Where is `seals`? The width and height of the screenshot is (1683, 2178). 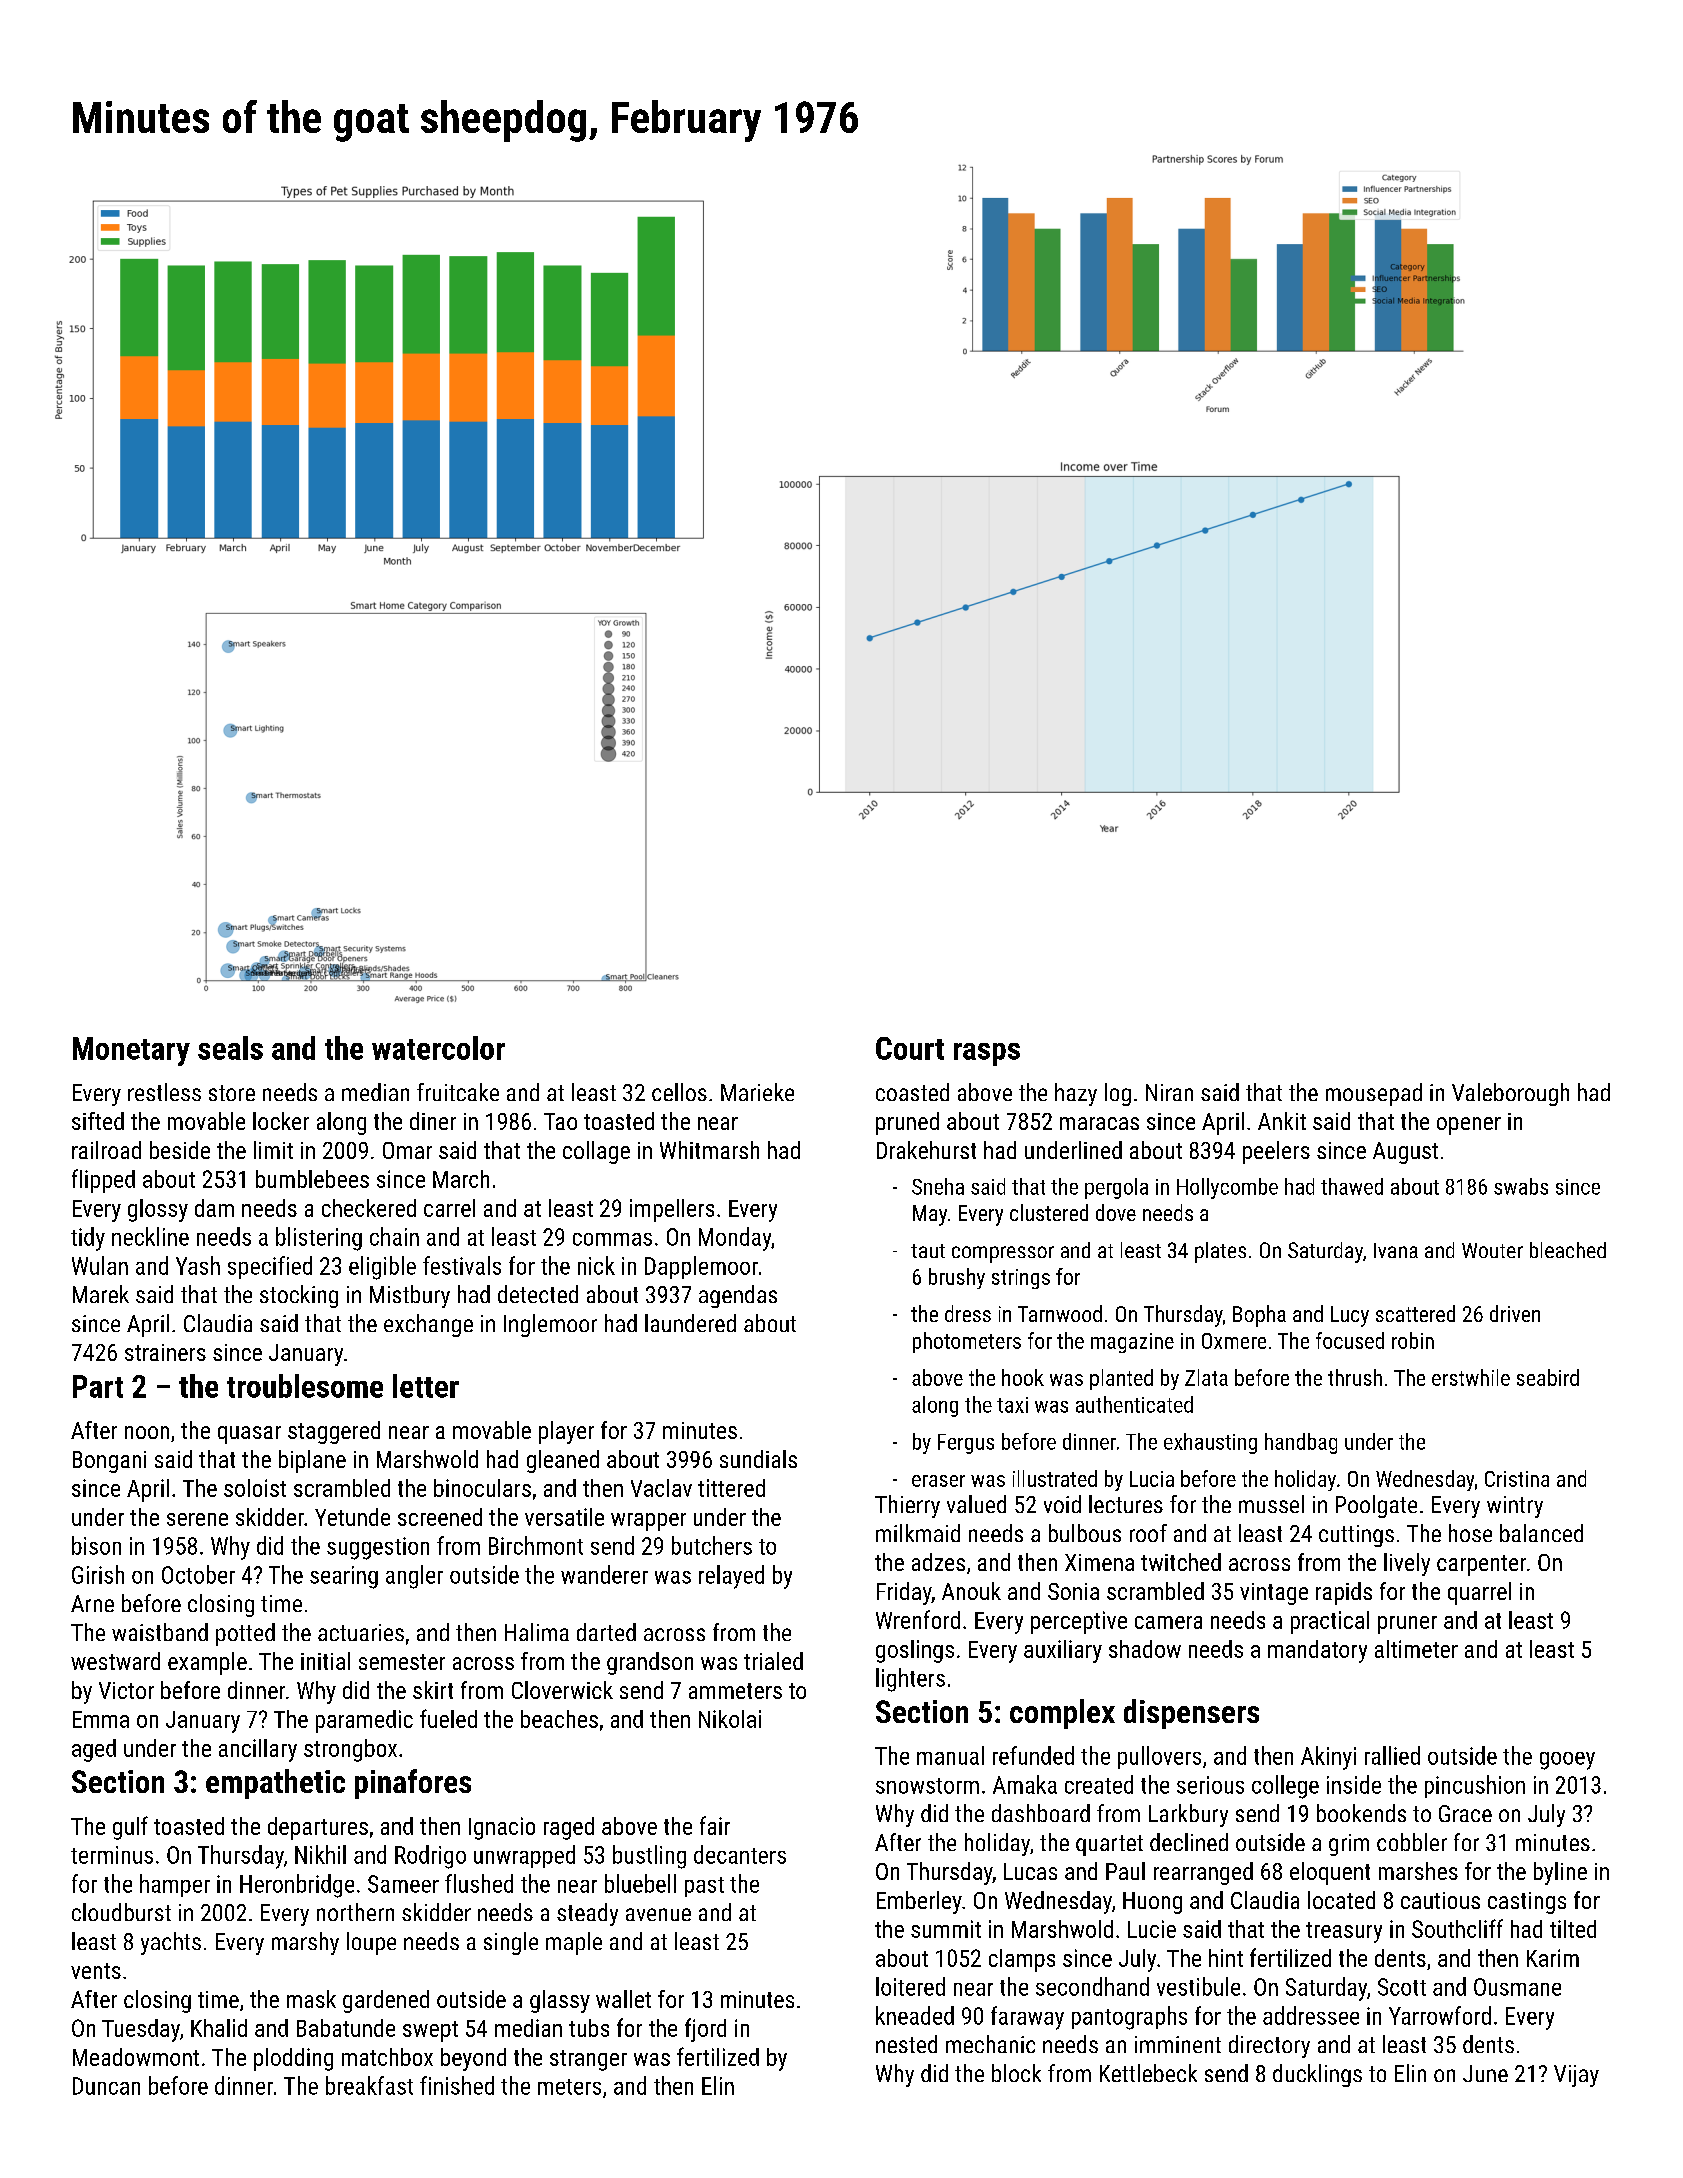 seals is located at coordinates (230, 1048).
